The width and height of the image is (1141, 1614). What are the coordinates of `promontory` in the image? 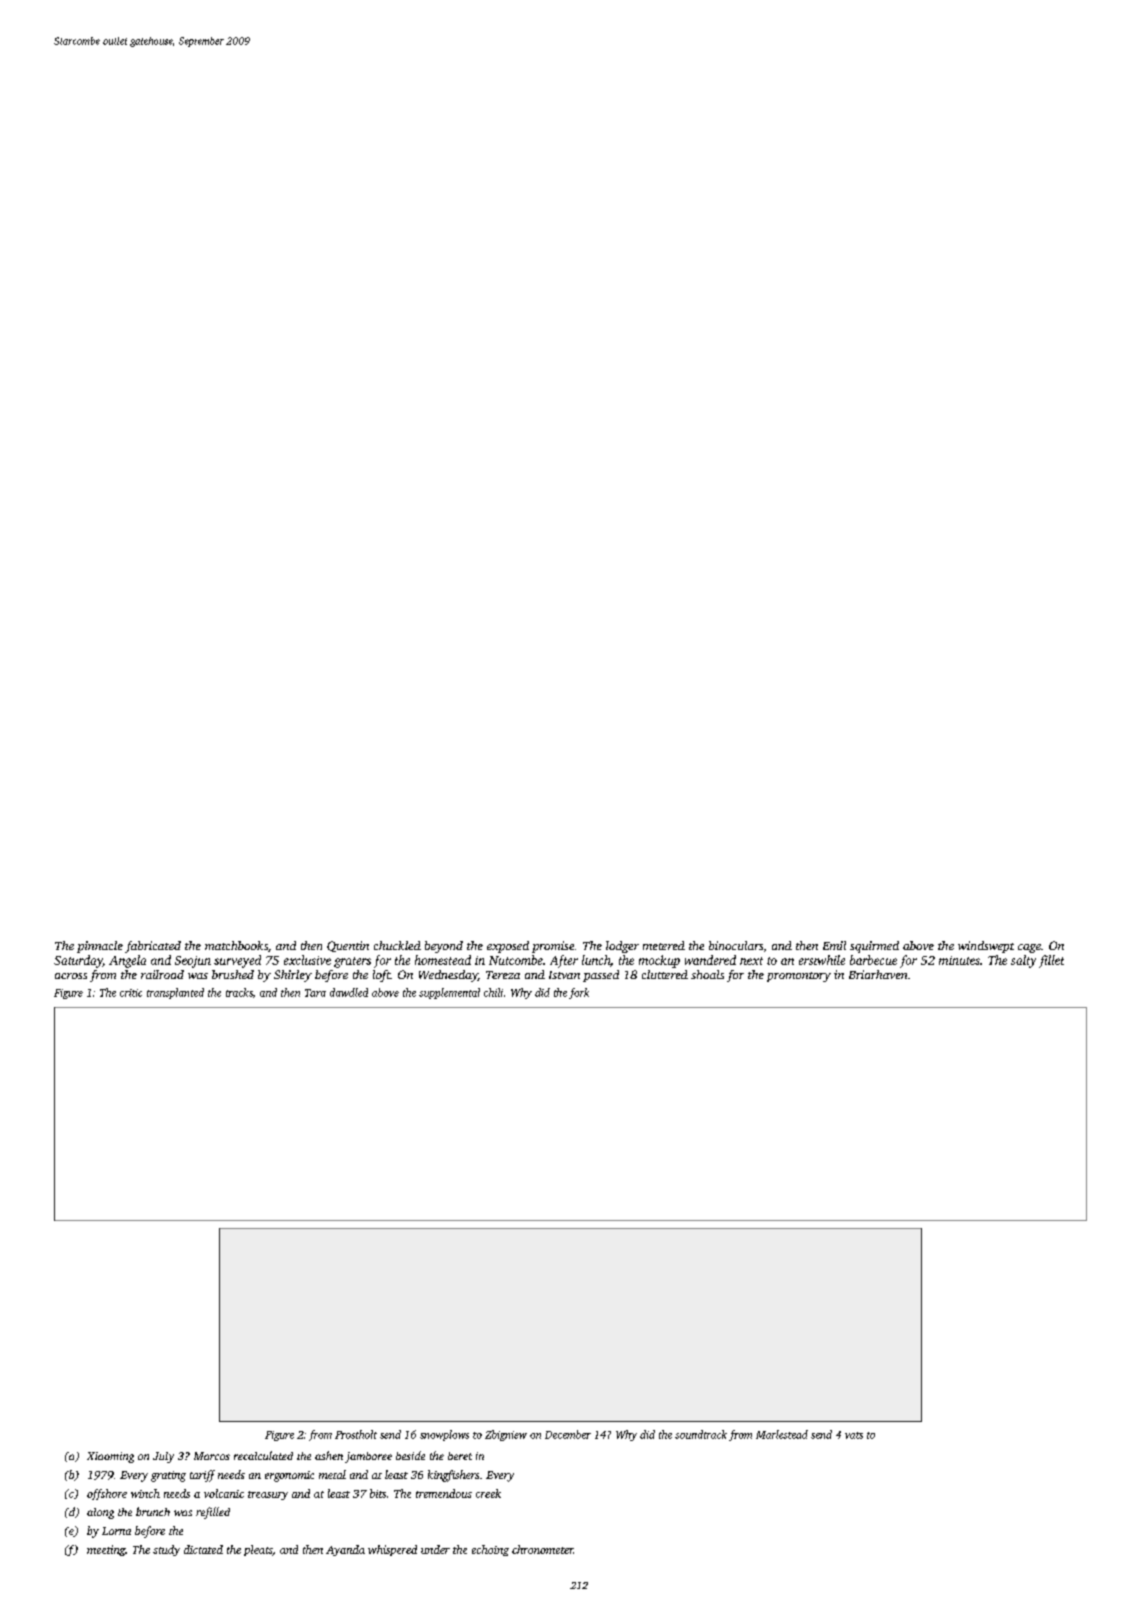 It's located at (799, 977).
